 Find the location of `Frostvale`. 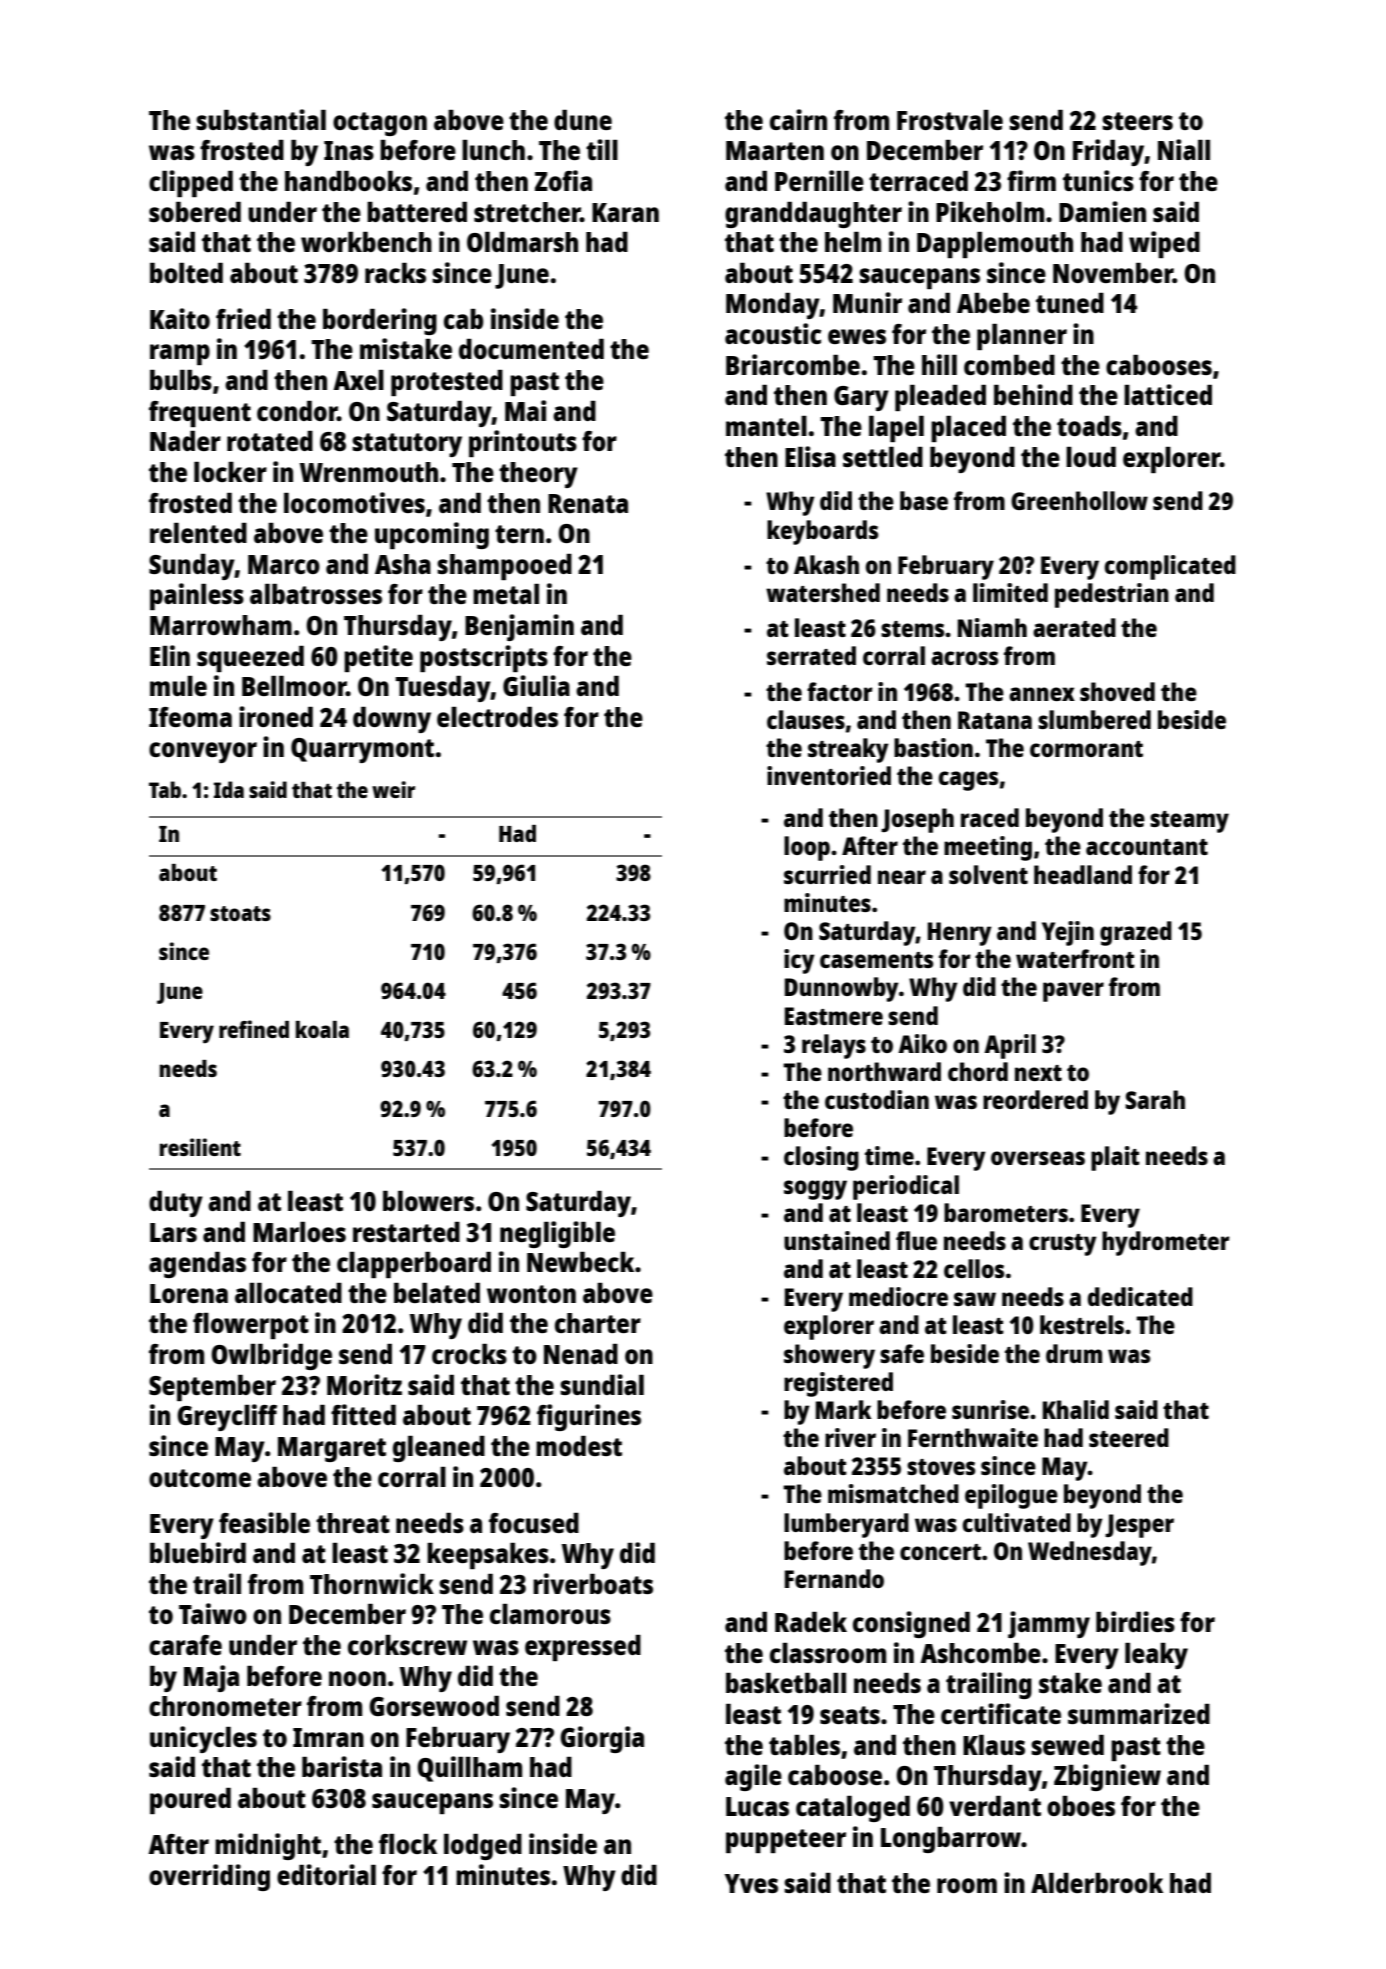

Frostvale is located at coordinates (950, 120).
